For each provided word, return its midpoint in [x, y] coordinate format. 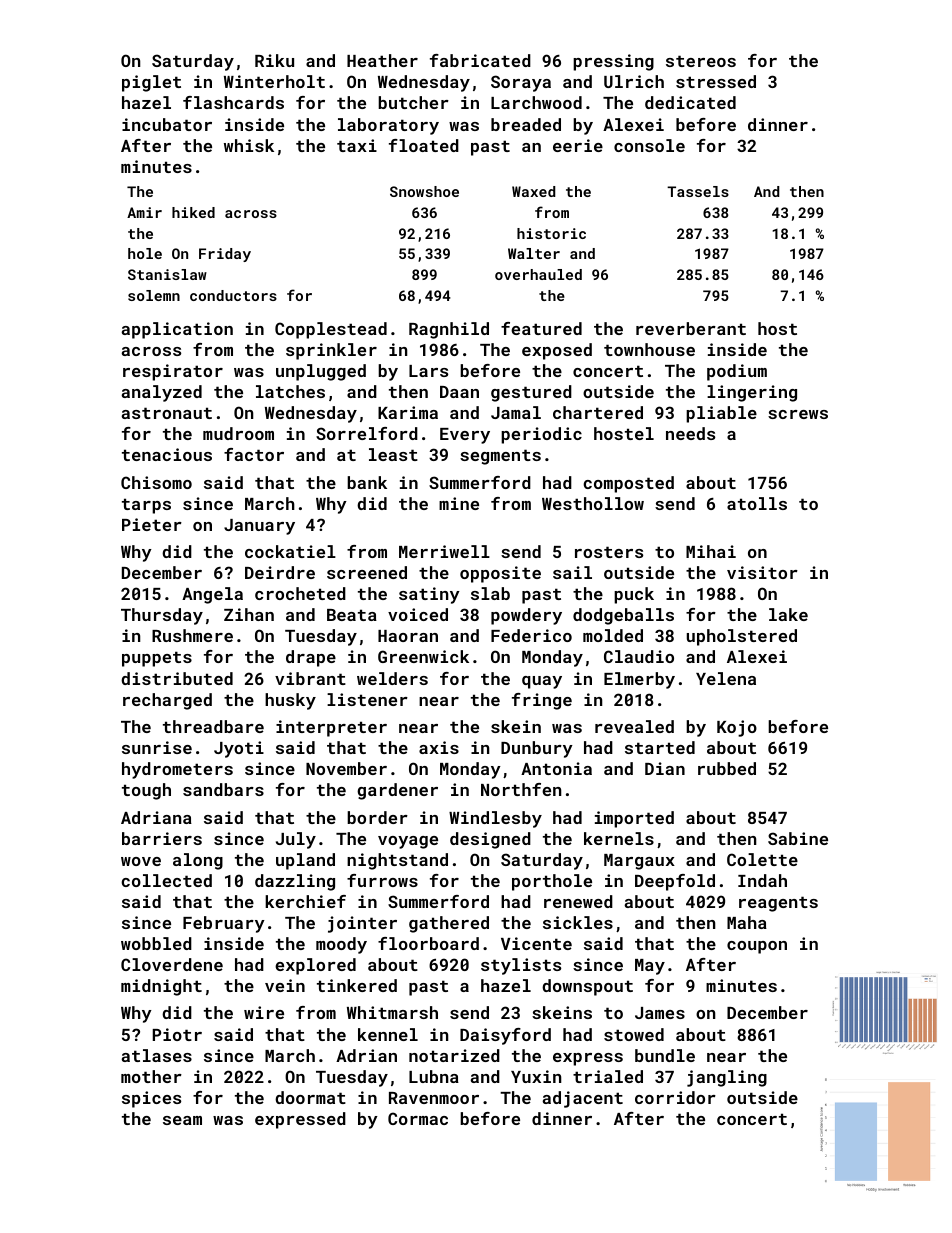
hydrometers [177, 770]
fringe [542, 701]
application [177, 330]
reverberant [691, 328]
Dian [665, 768]
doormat [310, 1097]
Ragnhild [449, 330]
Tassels [698, 191]
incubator [167, 124]
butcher [413, 102]
